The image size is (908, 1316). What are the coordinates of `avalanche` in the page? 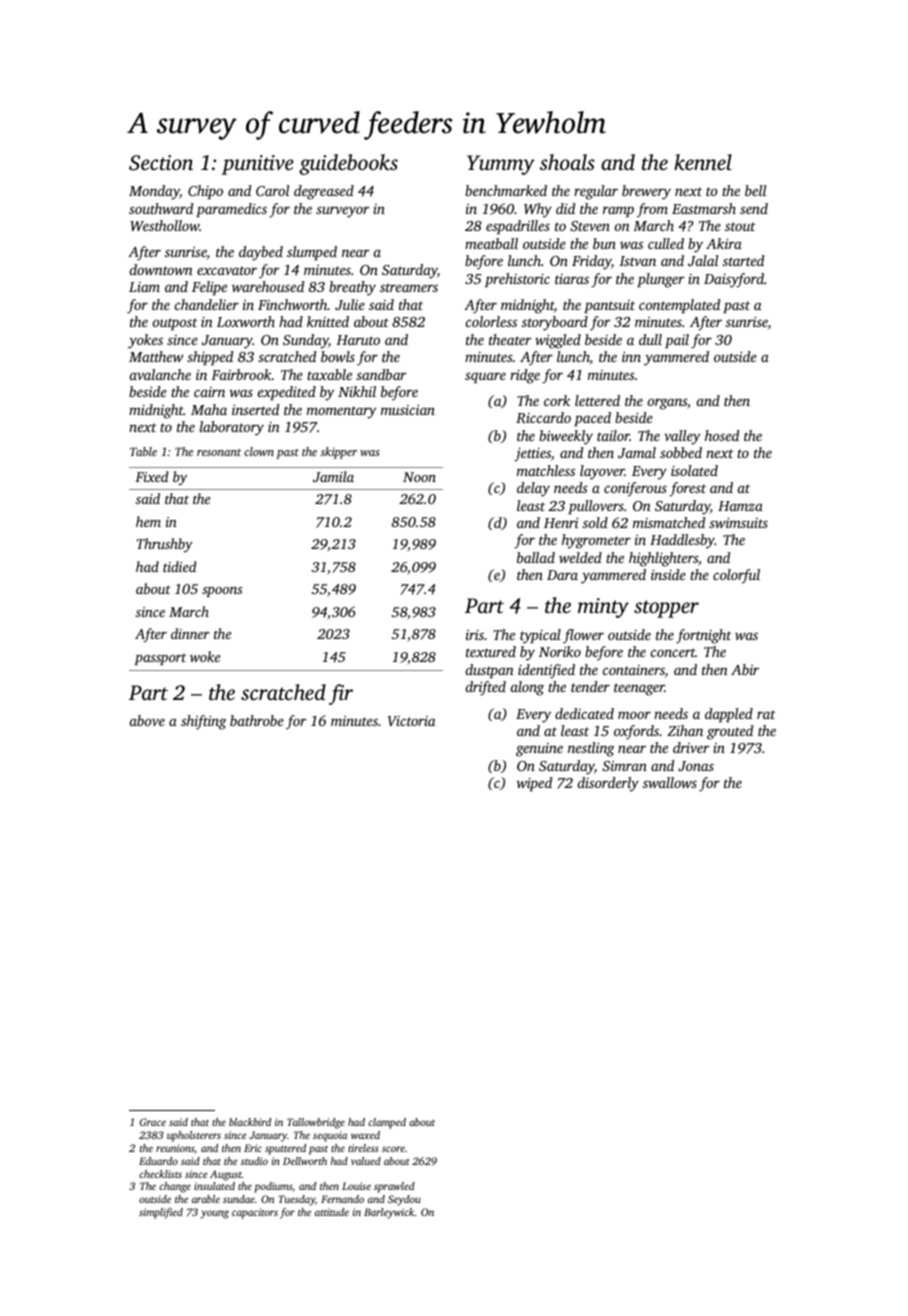 It's located at (160, 374).
